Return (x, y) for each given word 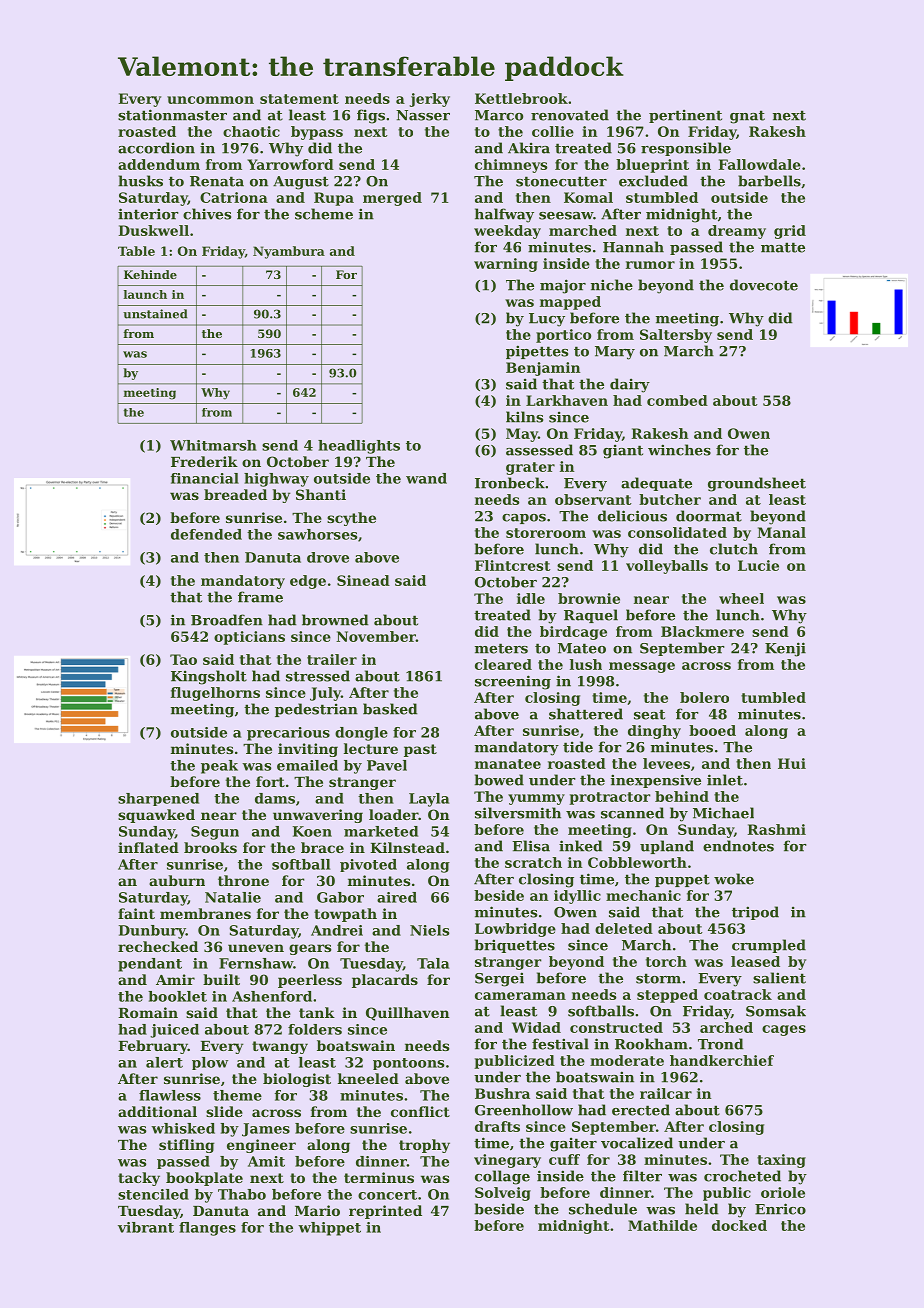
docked (739, 1225)
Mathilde (662, 1225)
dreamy (737, 232)
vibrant (146, 1227)
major (563, 286)
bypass (317, 133)
